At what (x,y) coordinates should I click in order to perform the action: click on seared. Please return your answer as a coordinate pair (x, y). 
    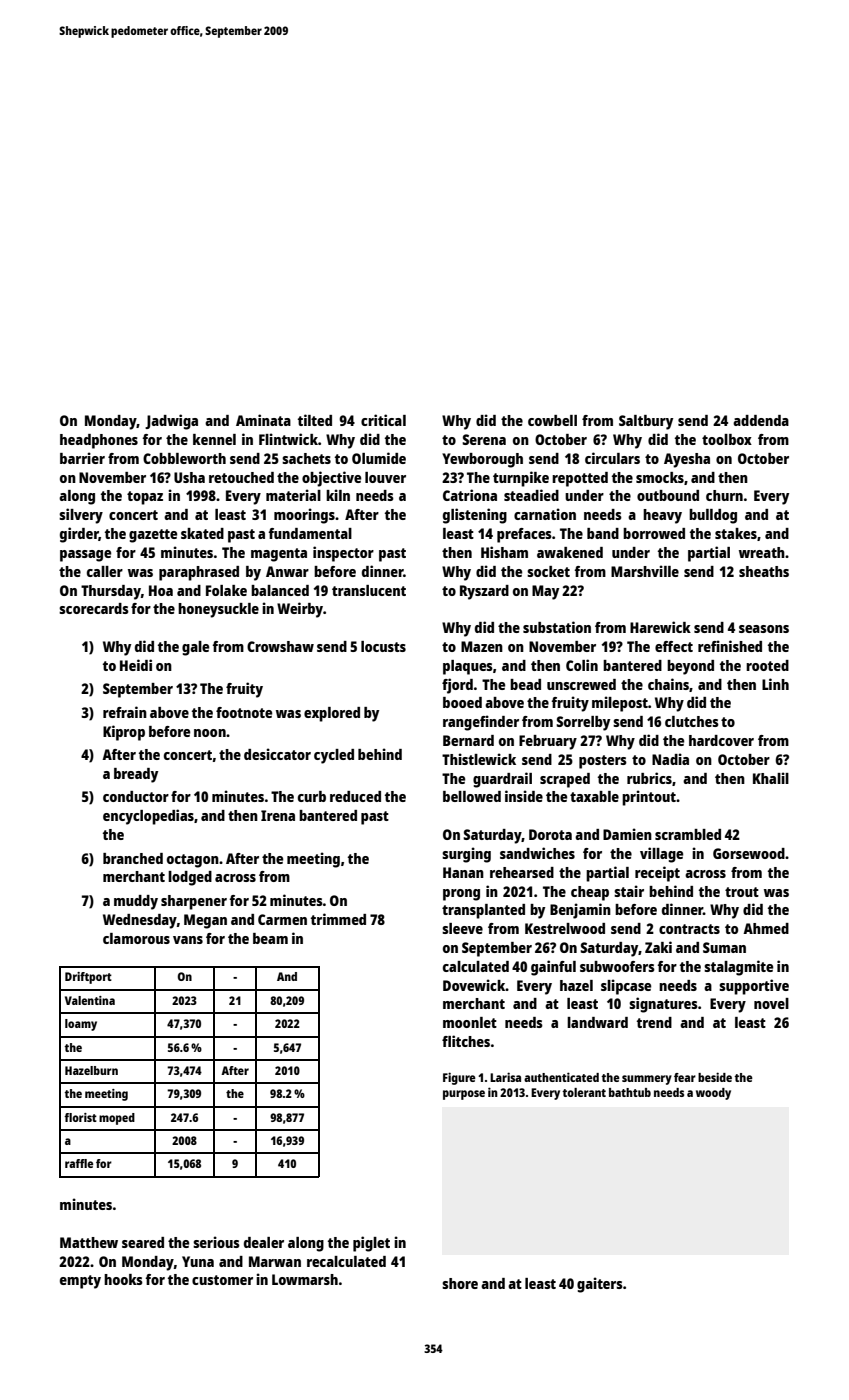
    Looking at the image, I should click on (143, 1242).
